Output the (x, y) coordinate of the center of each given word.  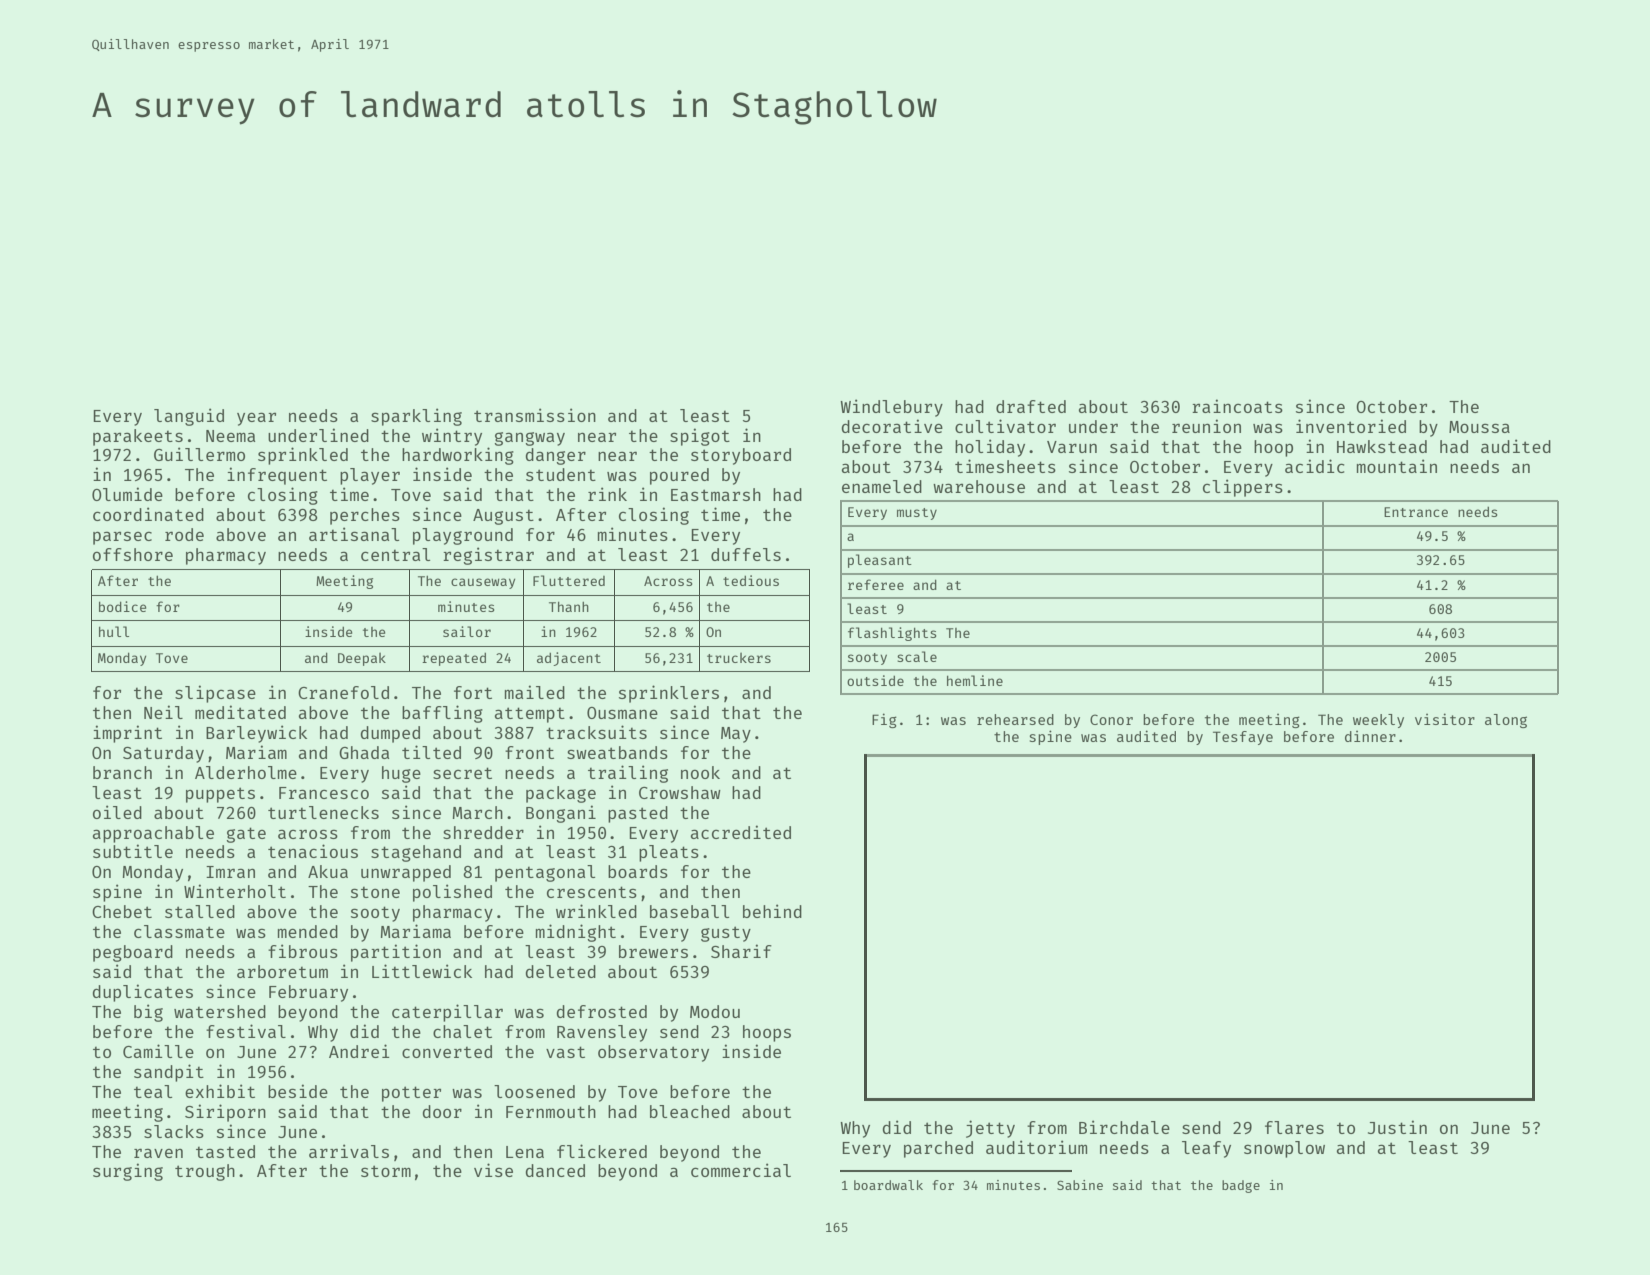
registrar (488, 556)
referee (876, 584)
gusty (726, 934)
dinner (1370, 736)
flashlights (892, 634)
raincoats (1237, 406)
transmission (535, 415)
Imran (230, 872)
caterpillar (447, 1013)
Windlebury (891, 408)
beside (298, 1091)
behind (772, 911)
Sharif (741, 951)
